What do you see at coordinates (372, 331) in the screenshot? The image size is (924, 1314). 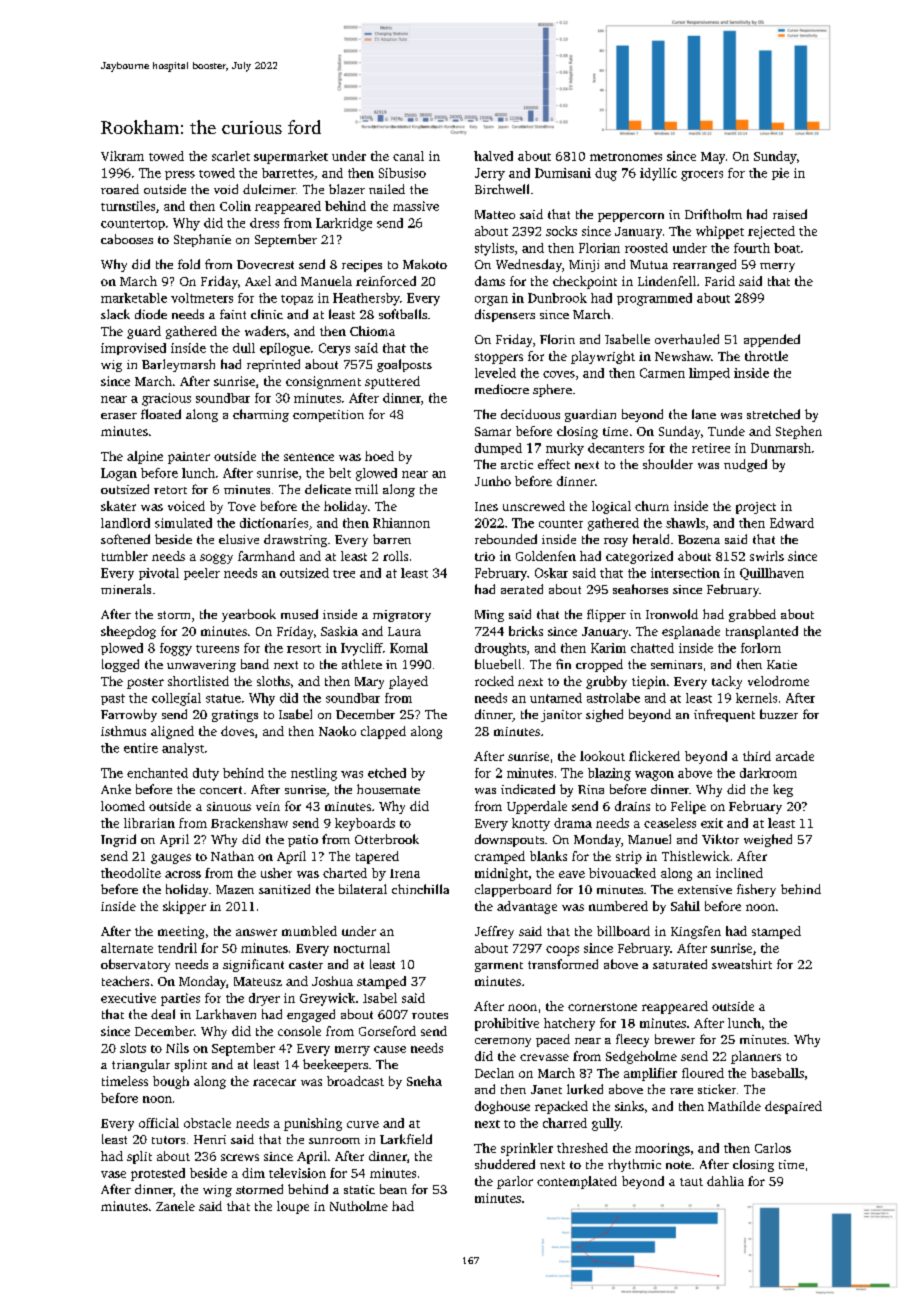 I see `Chioma` at bounding box center [372, 331].
